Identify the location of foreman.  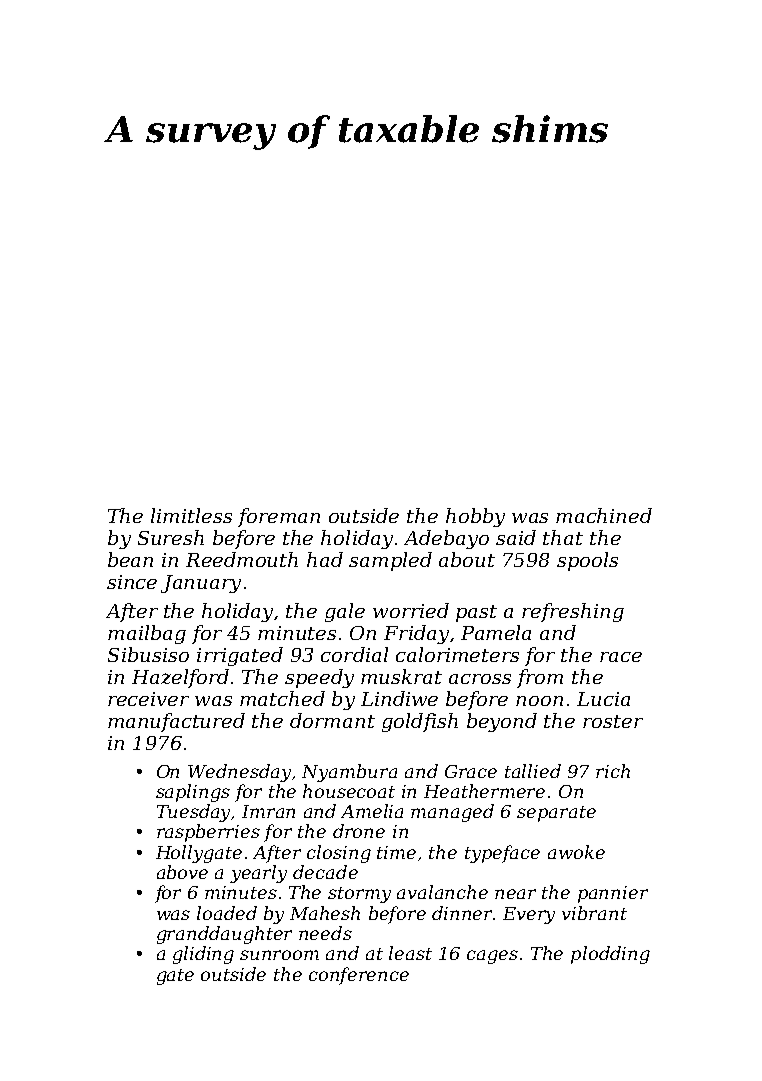
(279, 517).
